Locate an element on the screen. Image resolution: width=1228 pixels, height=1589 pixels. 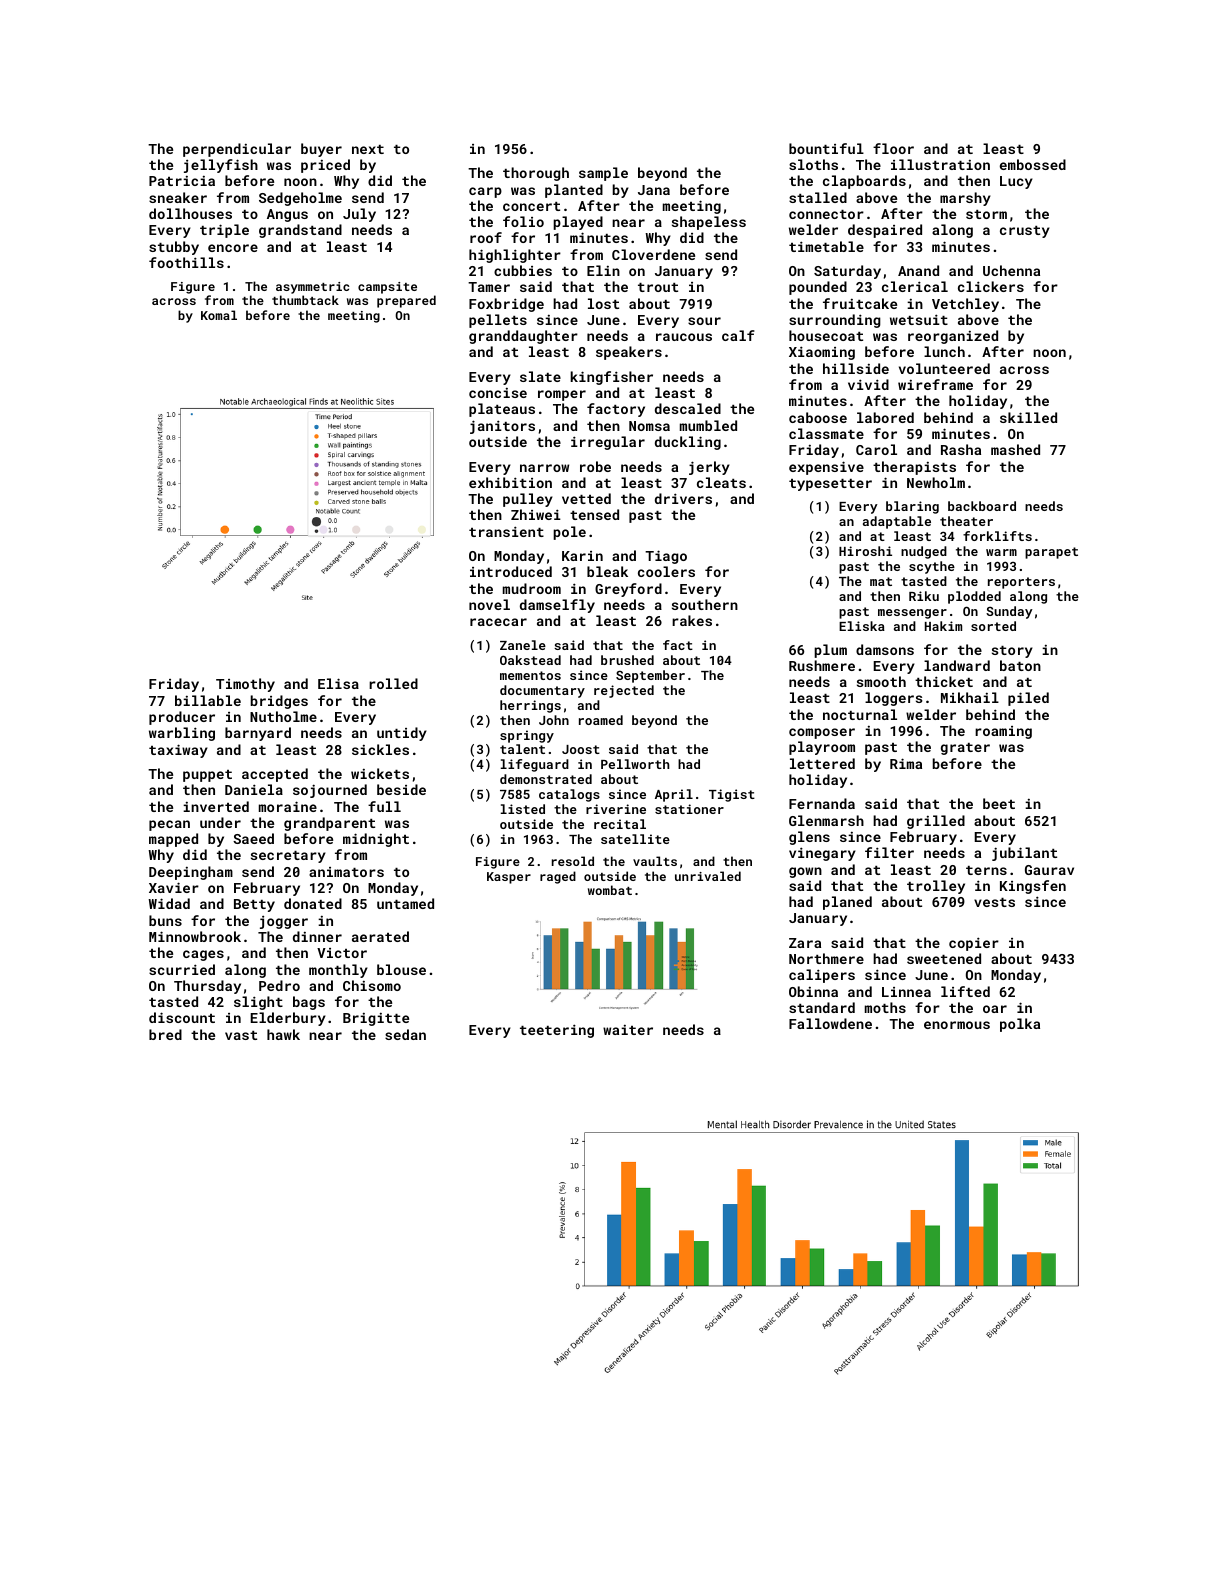
transient is located at coordinates (506, 531).
